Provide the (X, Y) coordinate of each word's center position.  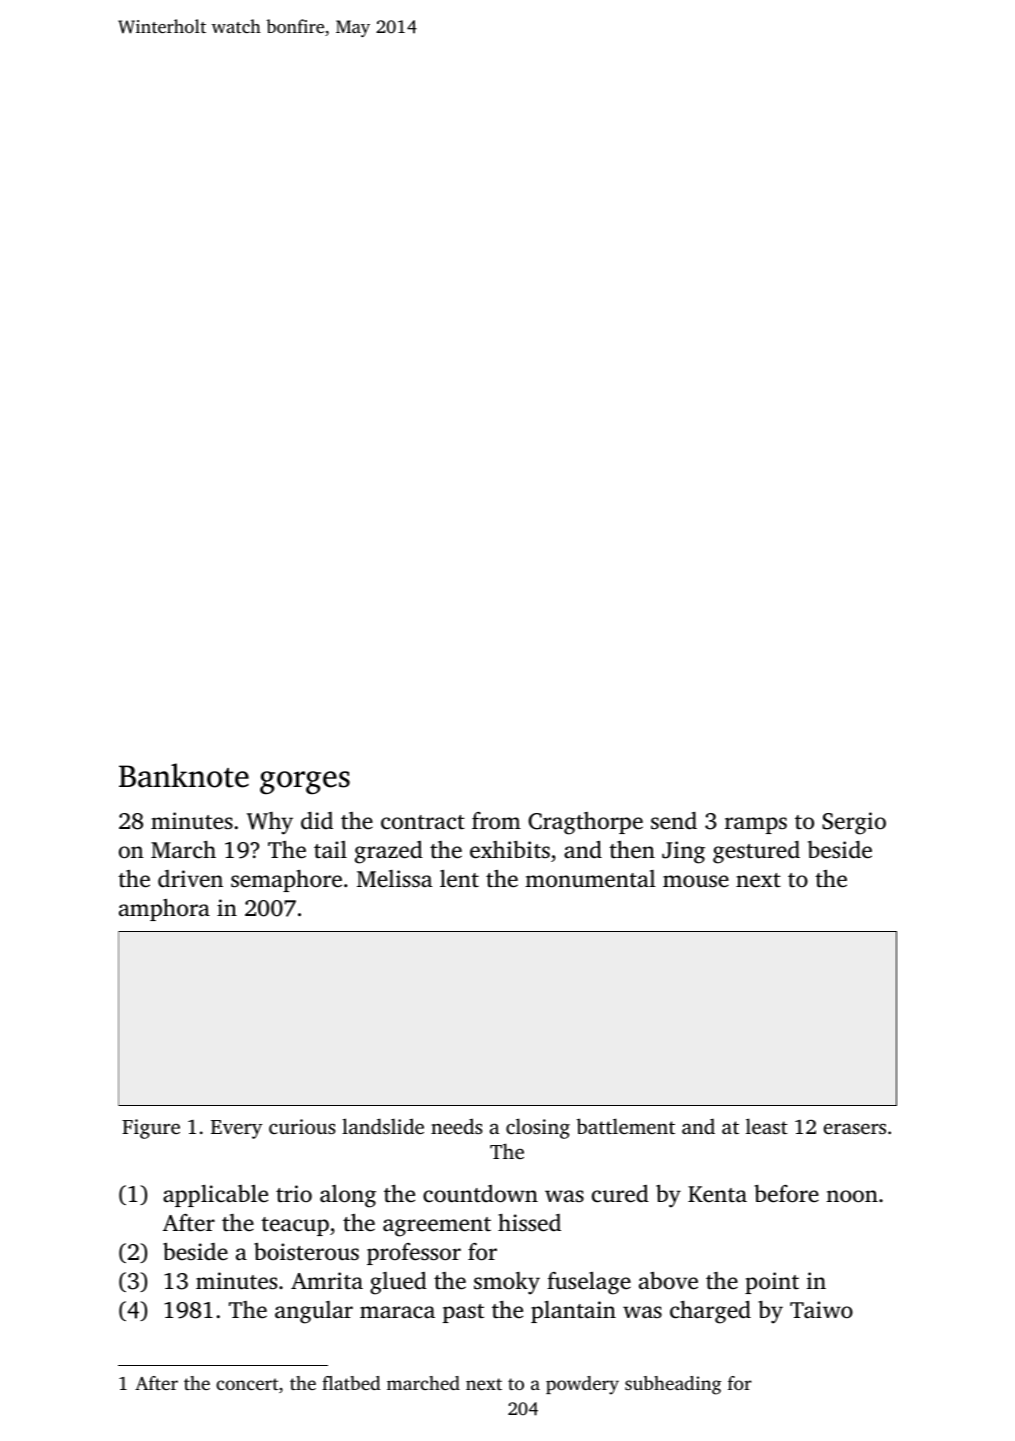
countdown (480, 1193)
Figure (151, 1129)
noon (852, 1196)
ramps (756, 825)
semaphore (286, 881)
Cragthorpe (585, 823)
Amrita (327, 1280)
